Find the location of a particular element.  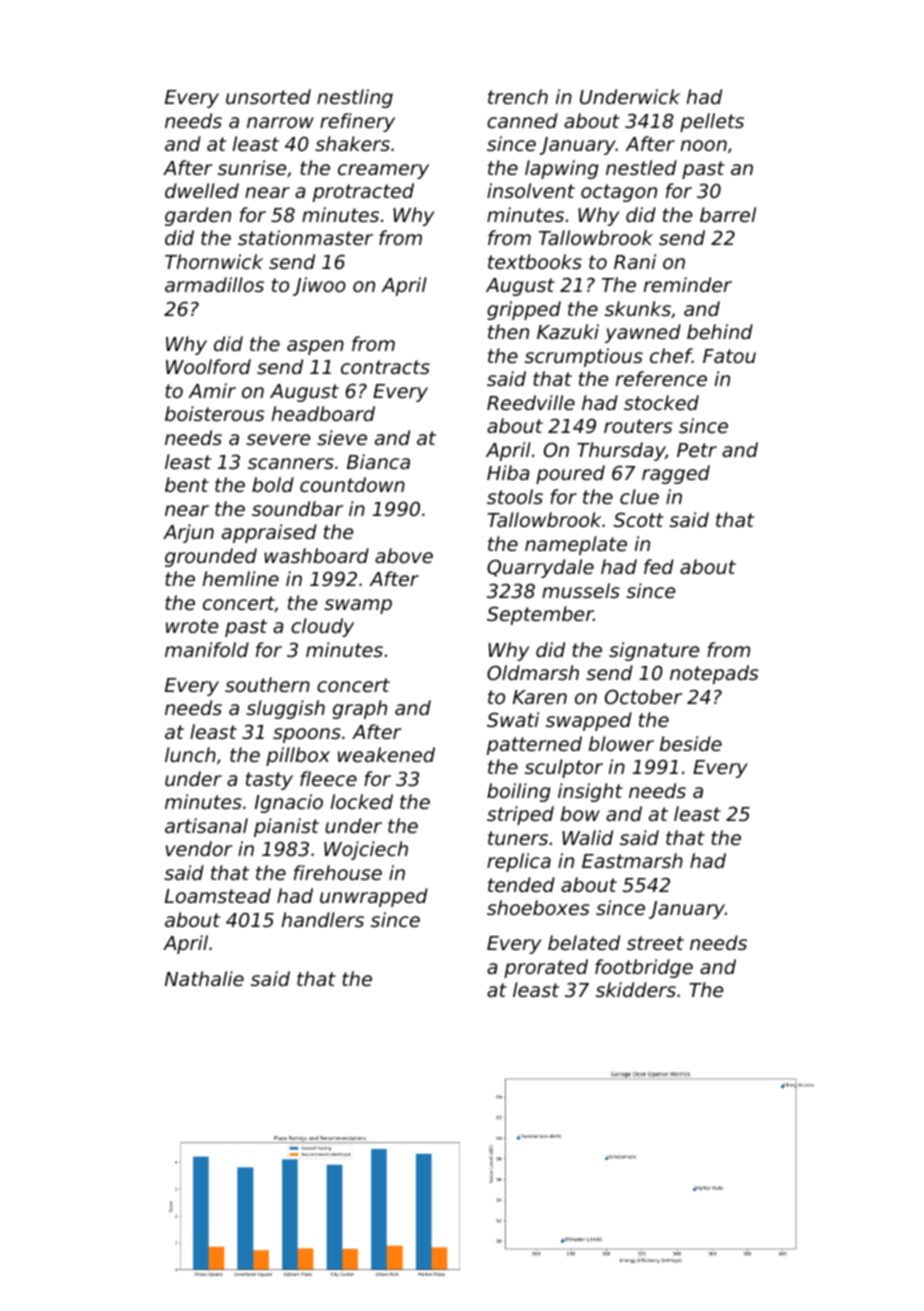

Nathalie is located at coordinates (204, 978).
